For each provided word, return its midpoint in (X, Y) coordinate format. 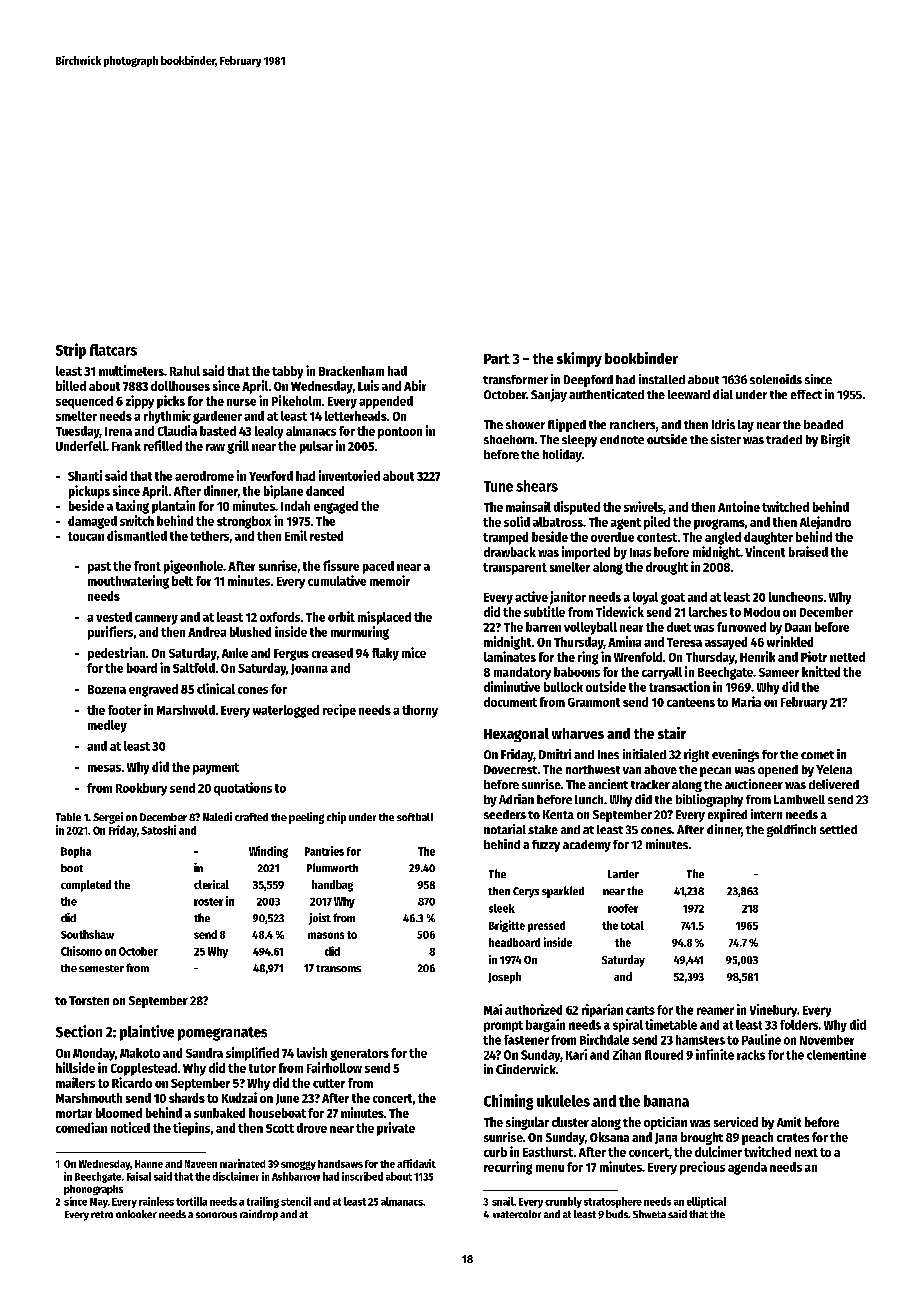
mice (414, 652)
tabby (287, 372)
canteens (691, 702)
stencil (296, 1201)
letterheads (356, 416)
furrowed (741, 627)
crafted (251, 817)
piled (657, 523)
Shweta (649, 1214)
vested (114, 617)
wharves (578, 733)
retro (102, 1214)
